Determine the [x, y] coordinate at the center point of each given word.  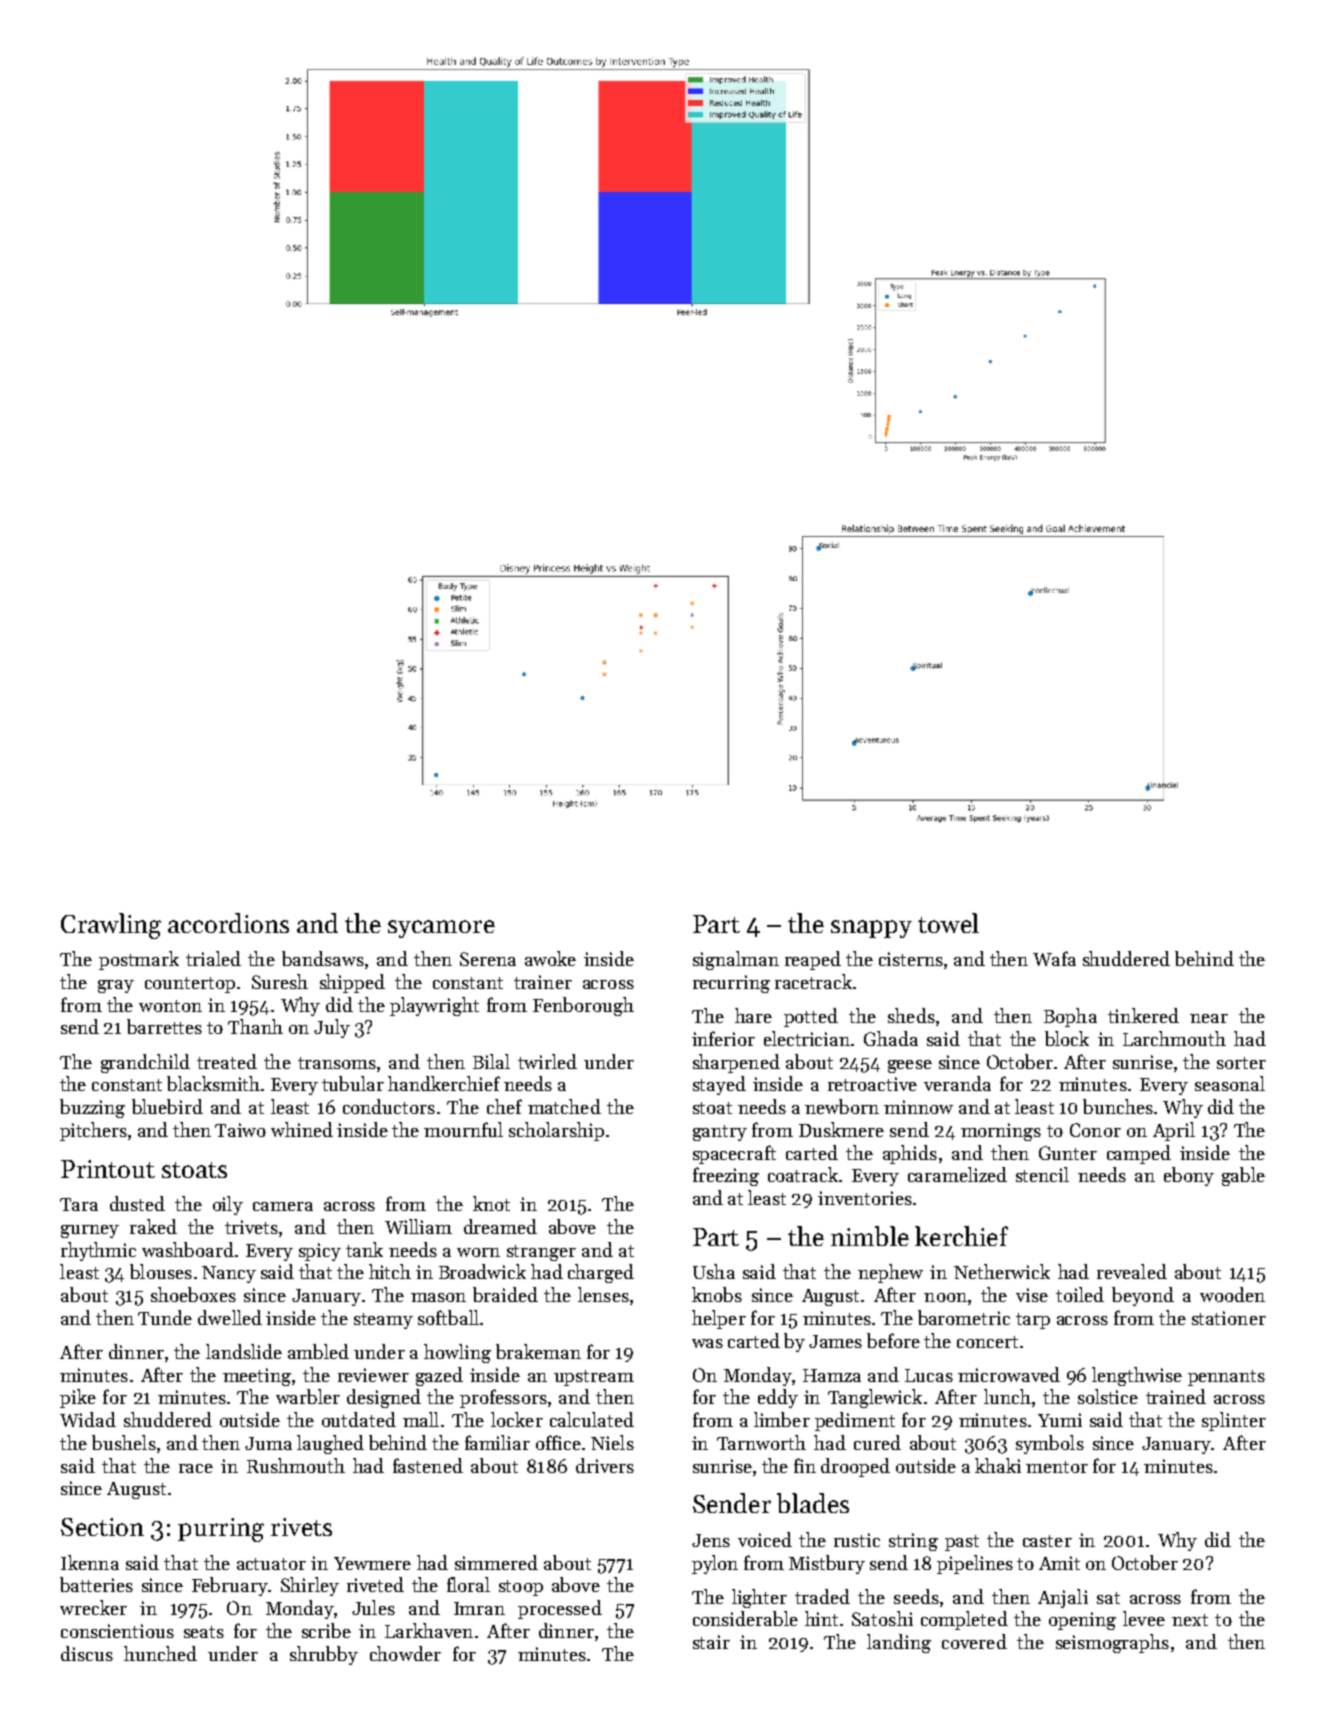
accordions [228, 923]
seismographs [1112, 1643]
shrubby [324, 1655]
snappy [871, 929]
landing [899, 1643]
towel [948, 923]
